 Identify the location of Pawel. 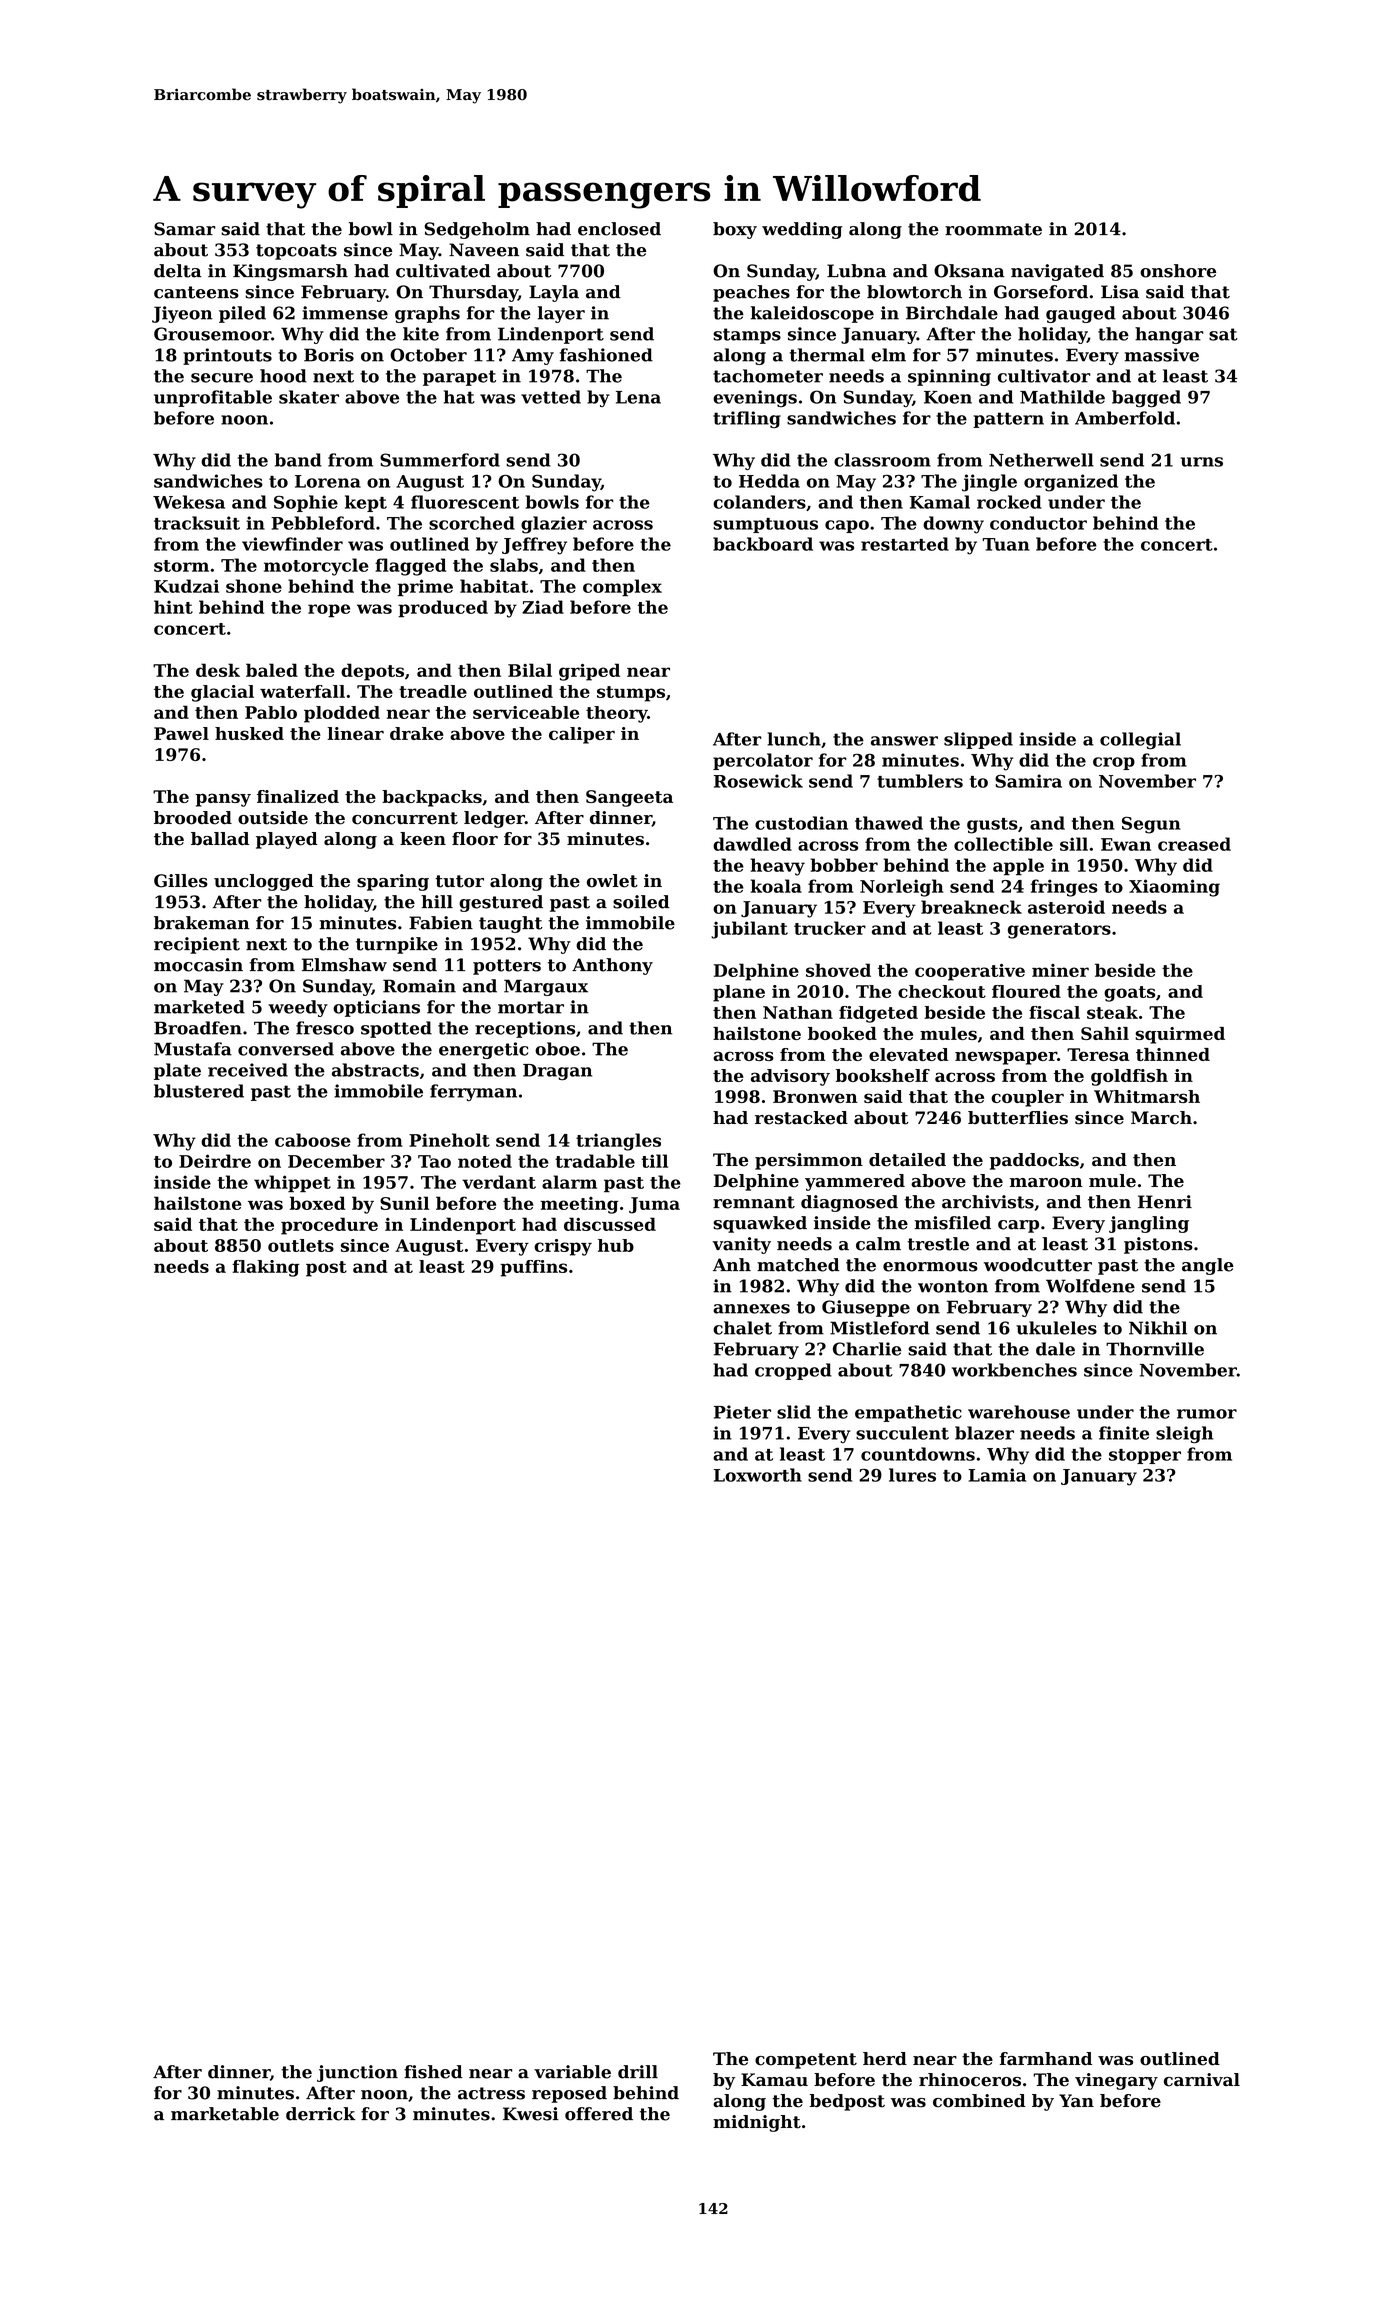
(181, 733).
